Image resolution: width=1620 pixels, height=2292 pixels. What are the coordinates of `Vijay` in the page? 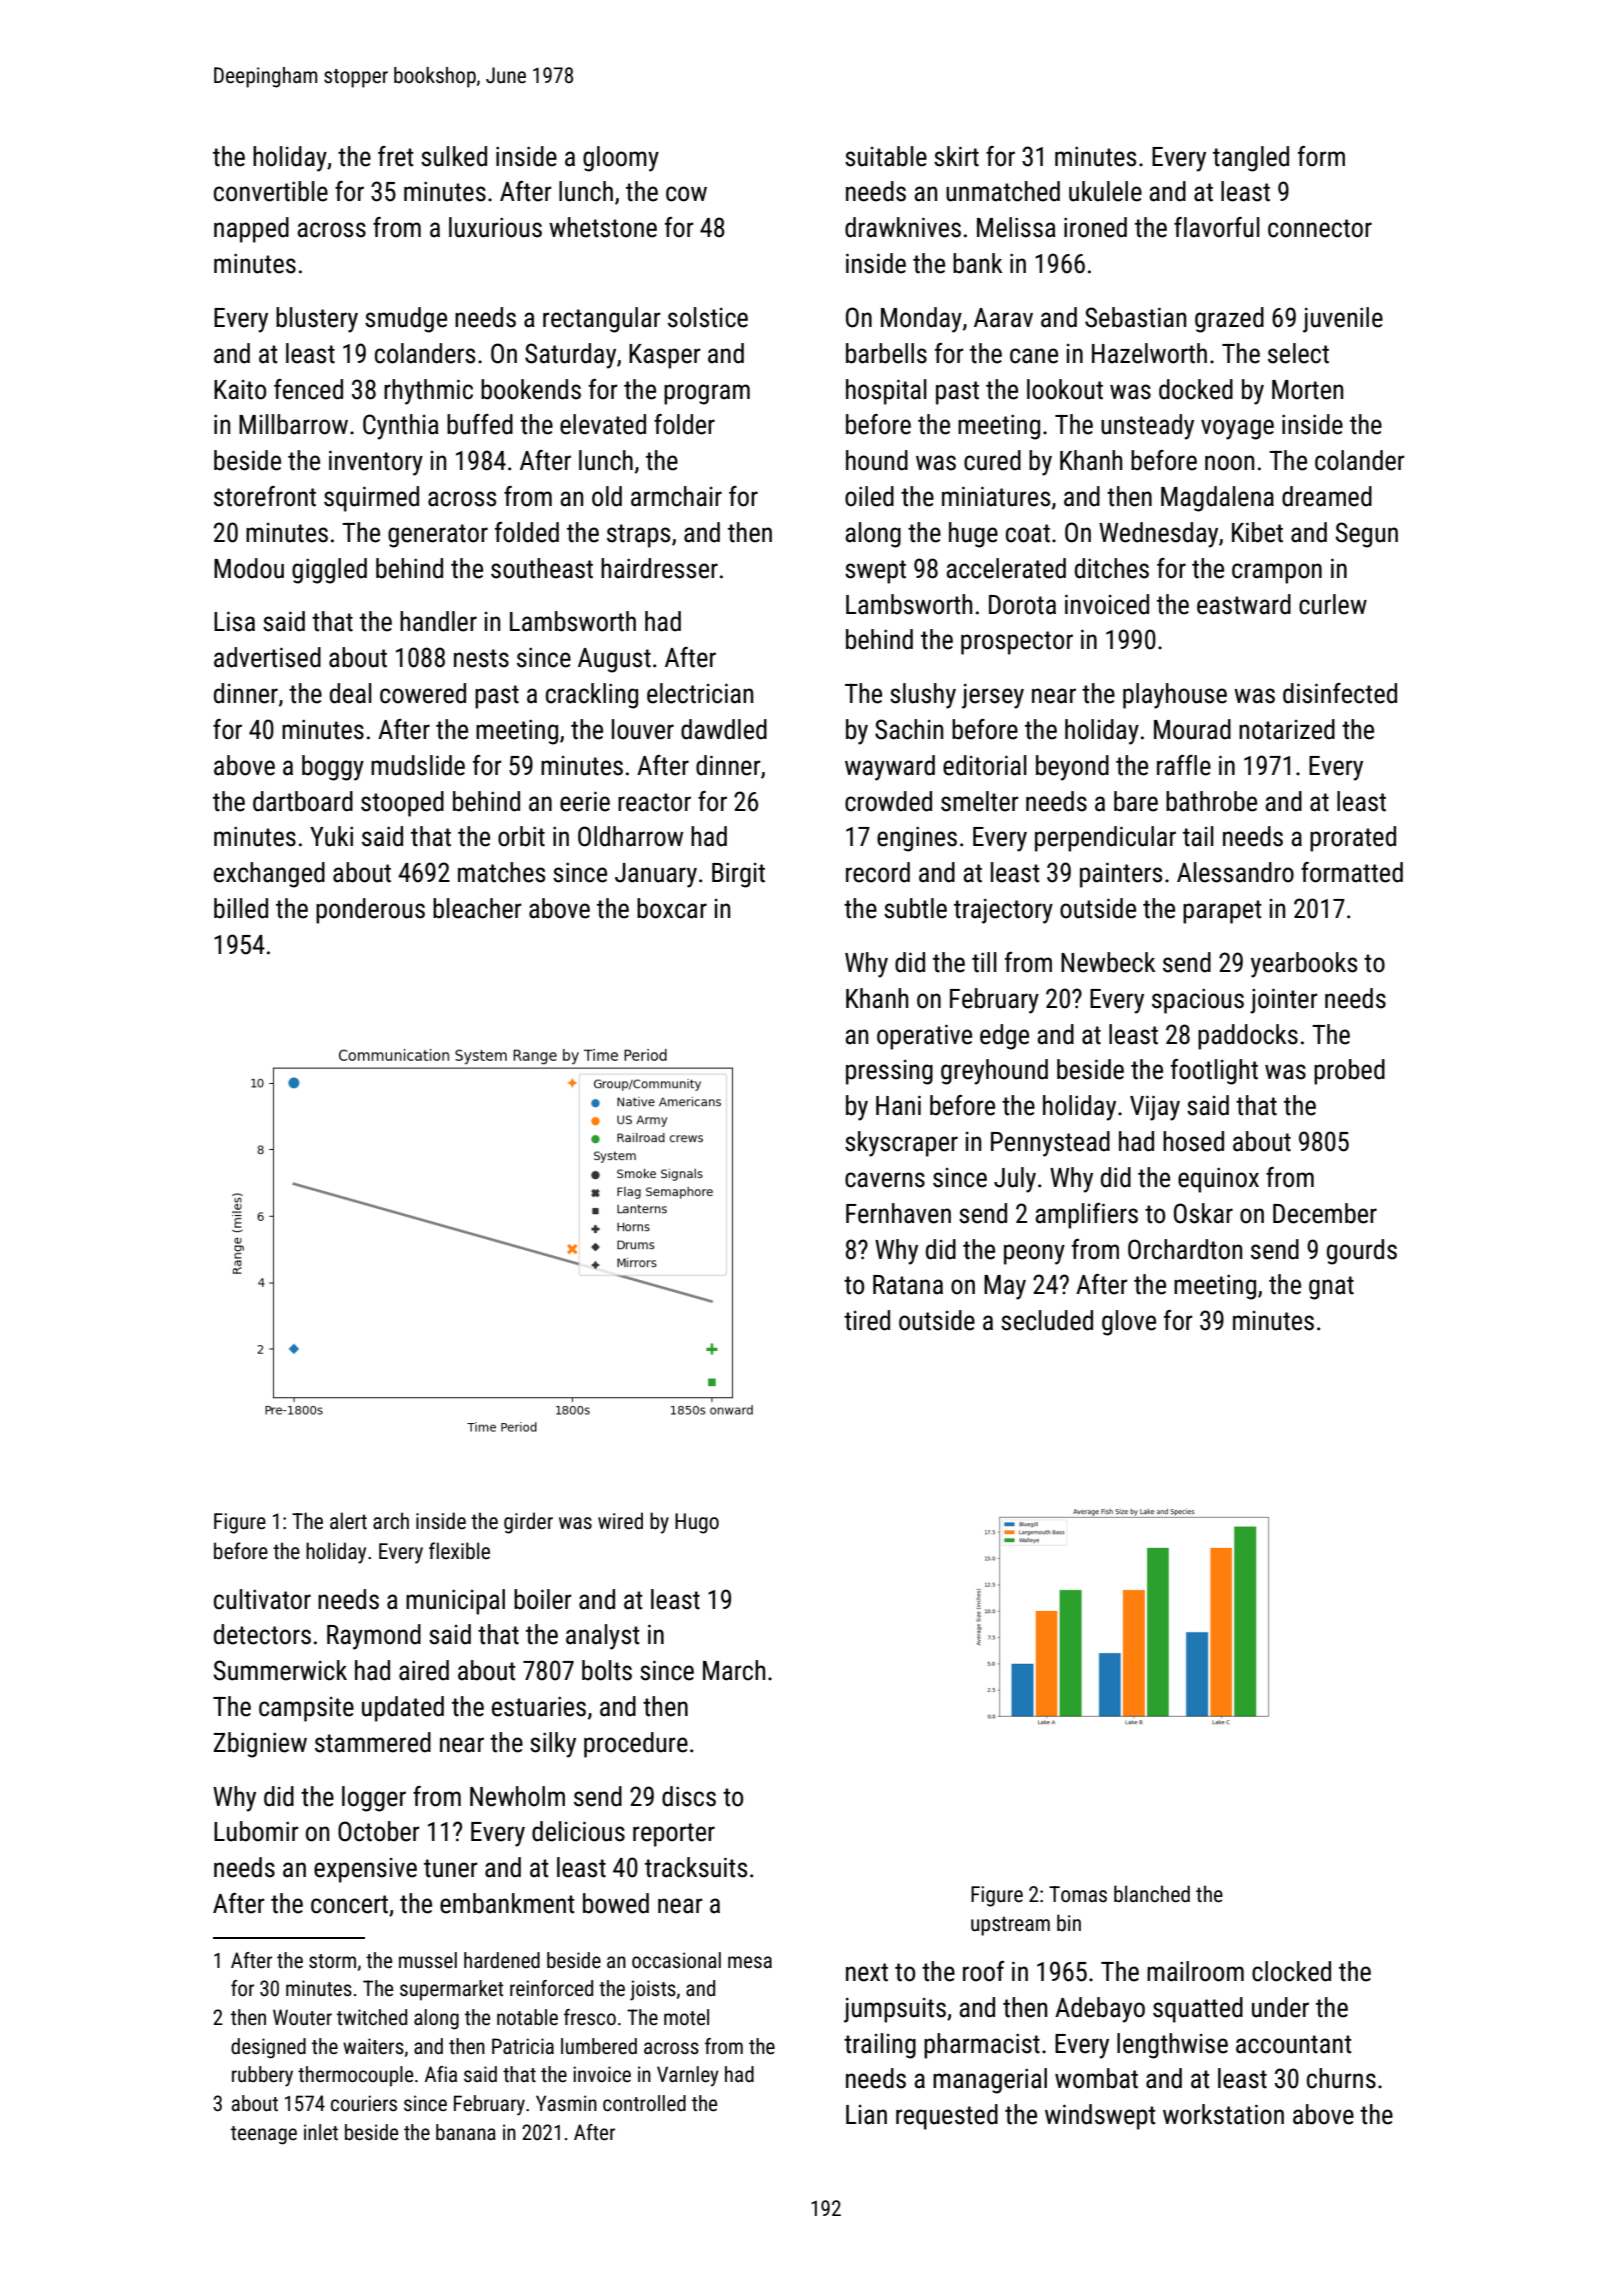 It's located at (1155, 1108).
